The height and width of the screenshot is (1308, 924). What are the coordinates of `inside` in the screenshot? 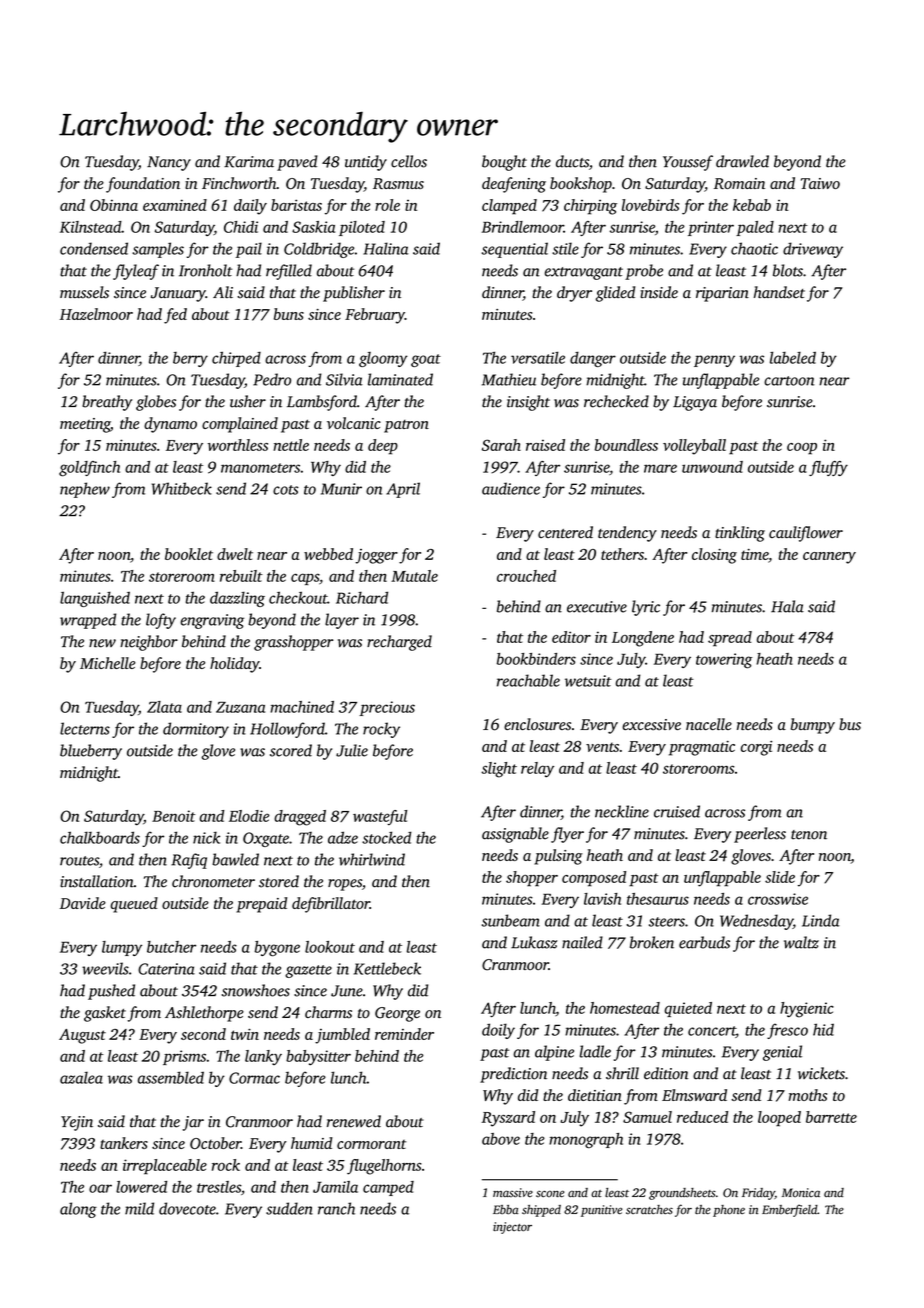 It's located at (659, 292).
